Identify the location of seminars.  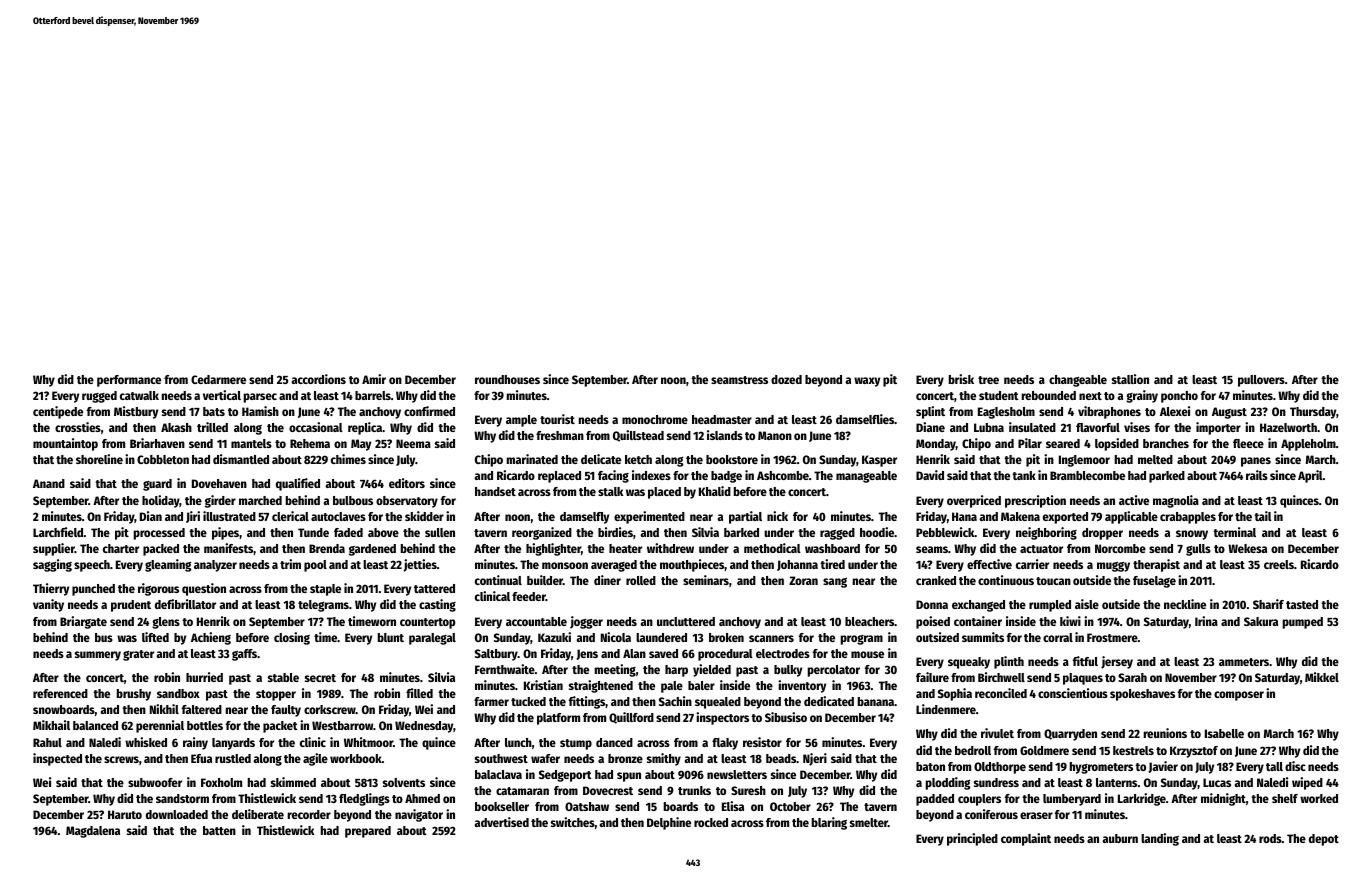
(706, 580).
